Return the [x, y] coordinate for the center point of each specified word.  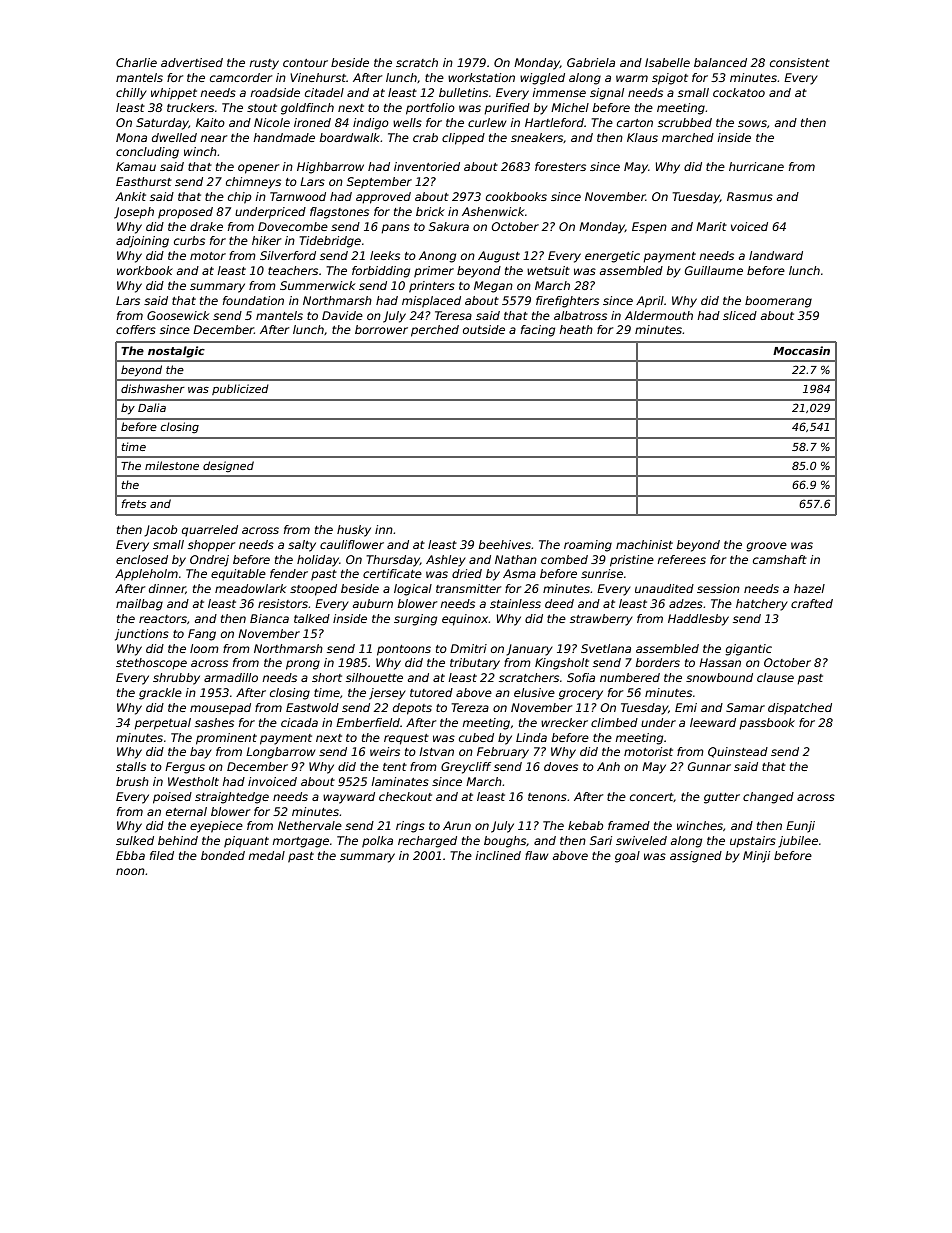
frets [134, 503]
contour [305, 63]
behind [178, 840]
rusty [264, 64]
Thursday [393, 561]
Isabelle [667, 62]
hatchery [762, 605]
